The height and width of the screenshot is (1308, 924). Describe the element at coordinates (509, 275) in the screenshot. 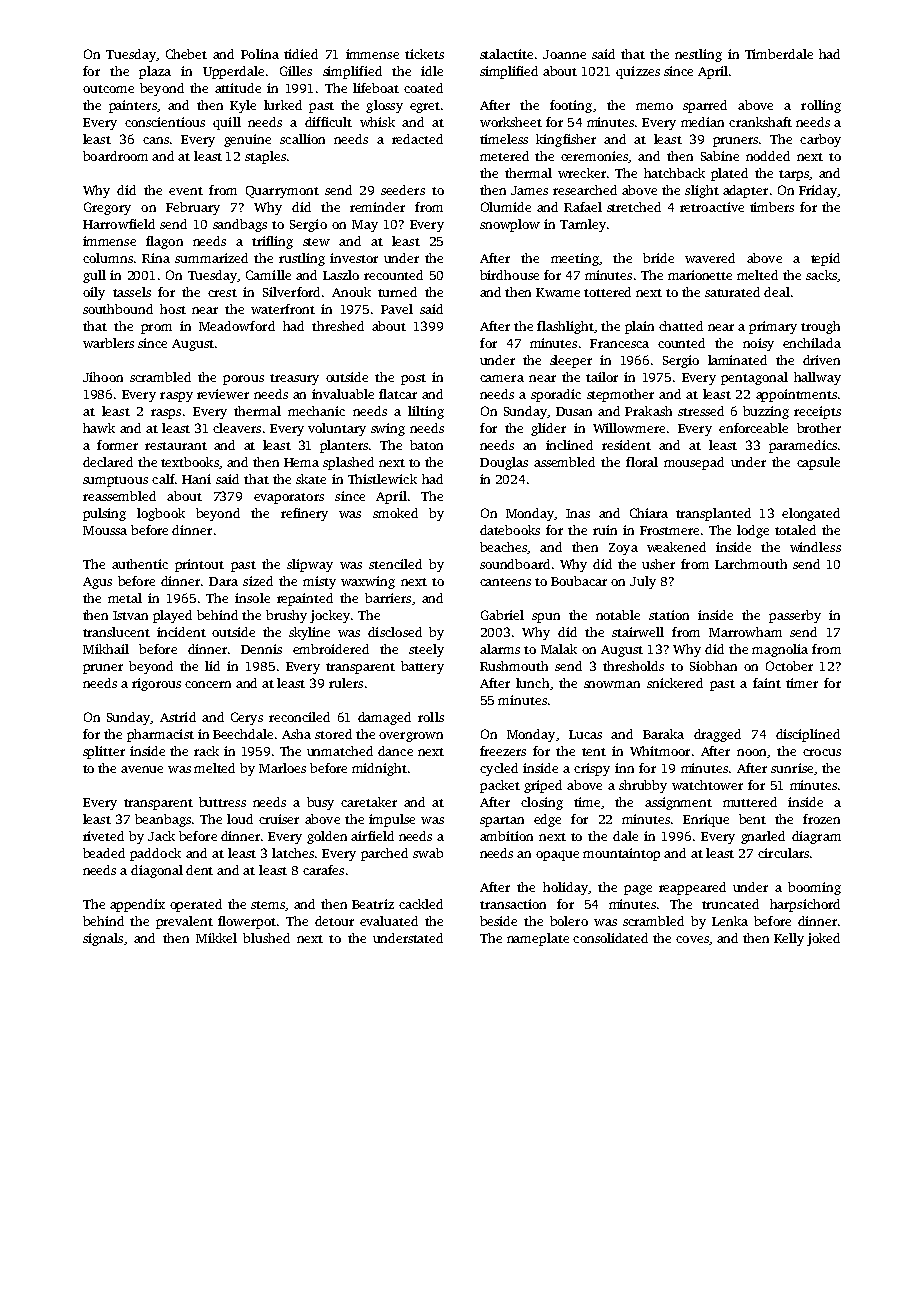

I see `birdhouse` at that location.
